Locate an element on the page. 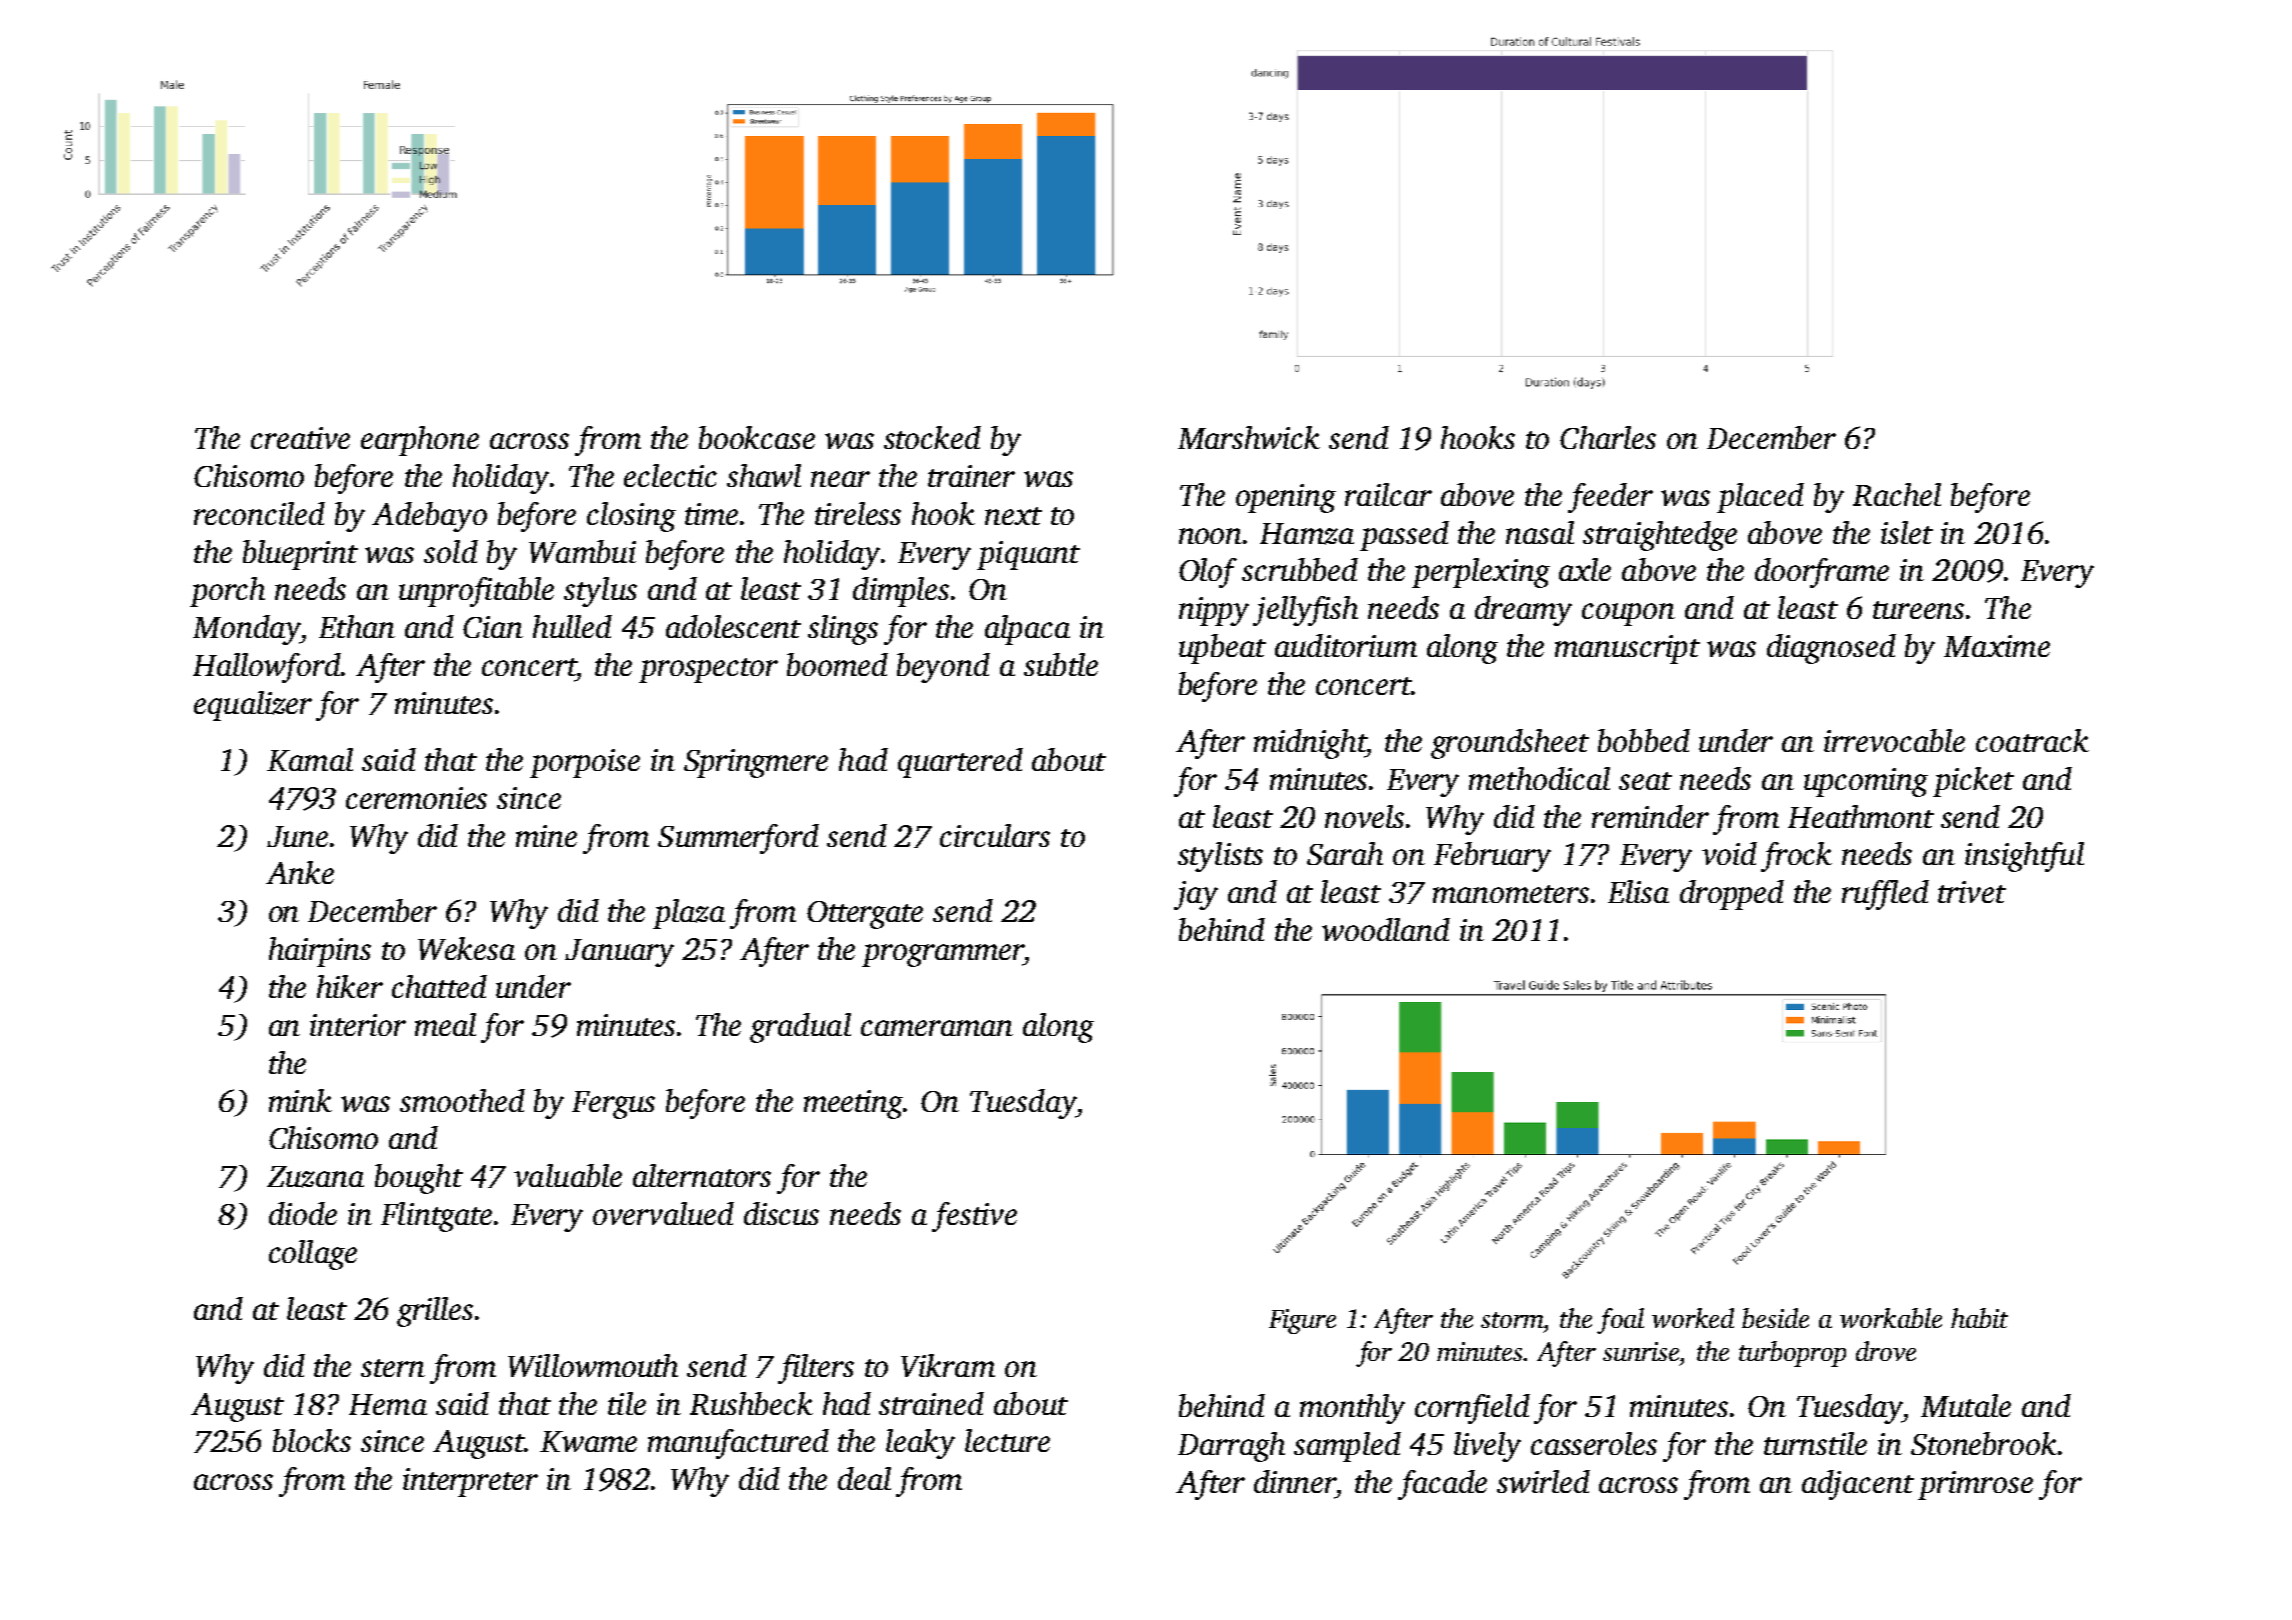 This image has width=2292, height=1620. foal is located at coordinates (1620, 1321).
